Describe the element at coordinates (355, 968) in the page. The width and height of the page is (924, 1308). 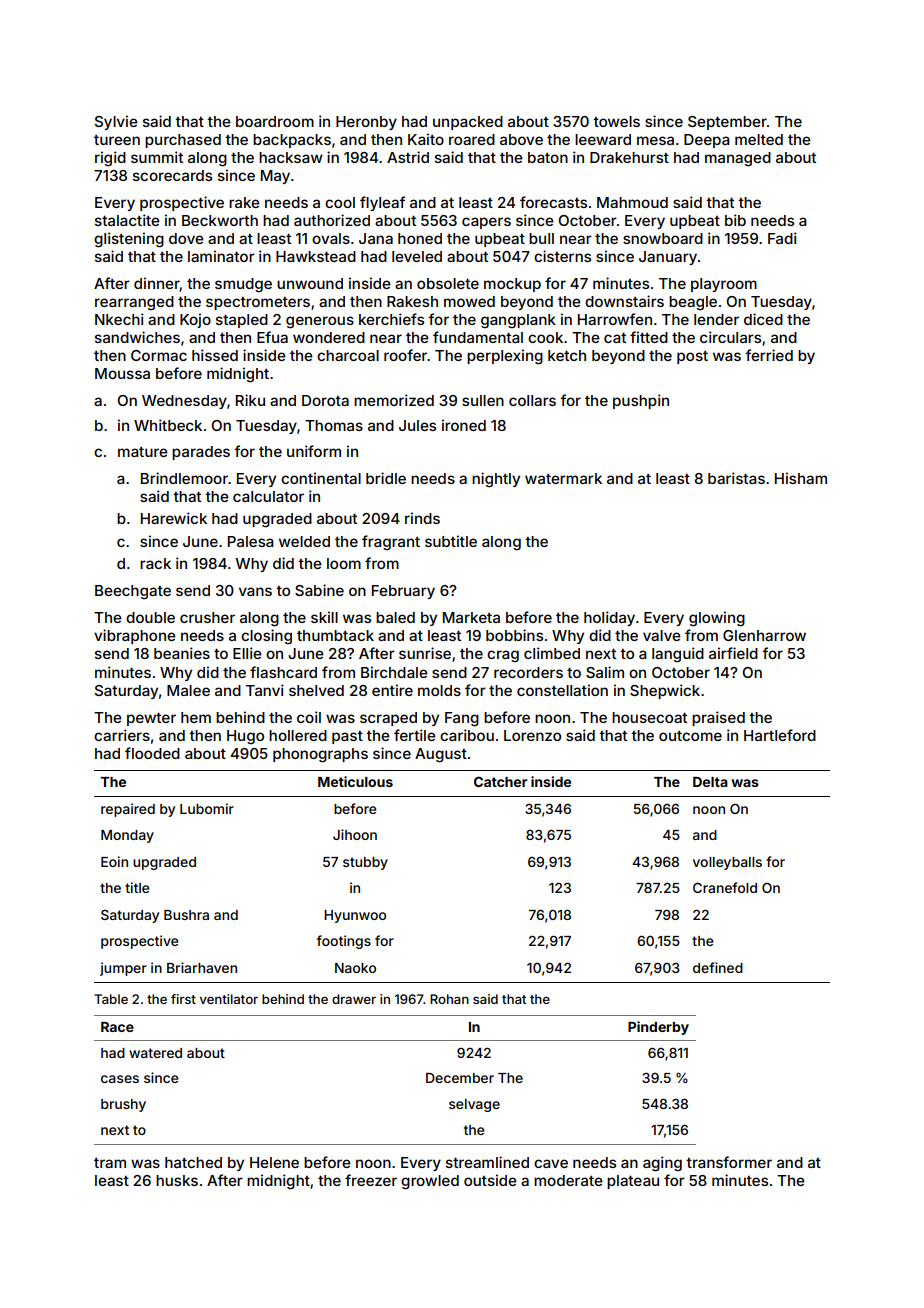
I see `Naoko` at that location.
